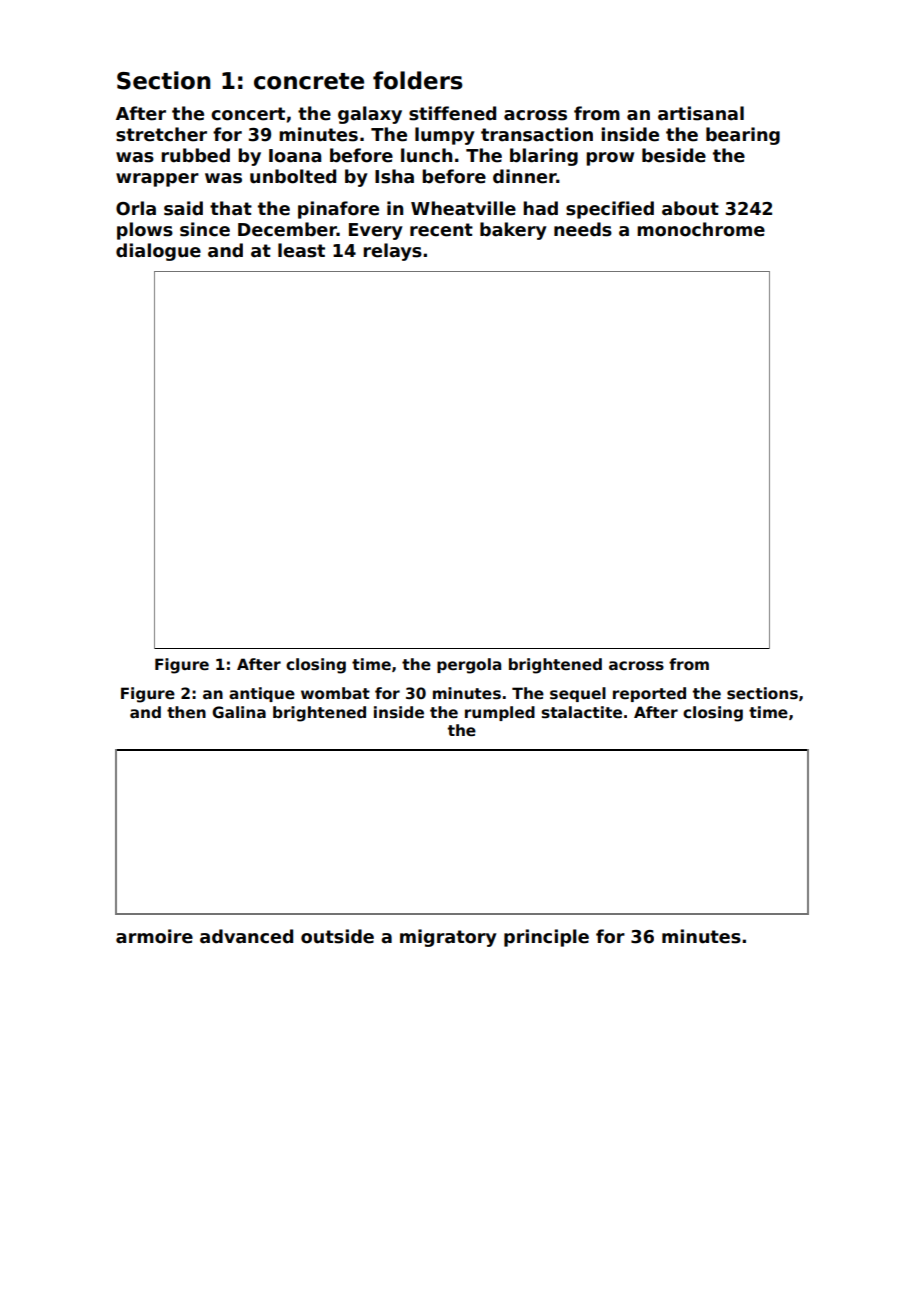 This screenshot has width=924, height=1314. What do you see at coordinates (701, 113) in the screenshot?
I see `artisanal` at bounding box center [701, 113].
